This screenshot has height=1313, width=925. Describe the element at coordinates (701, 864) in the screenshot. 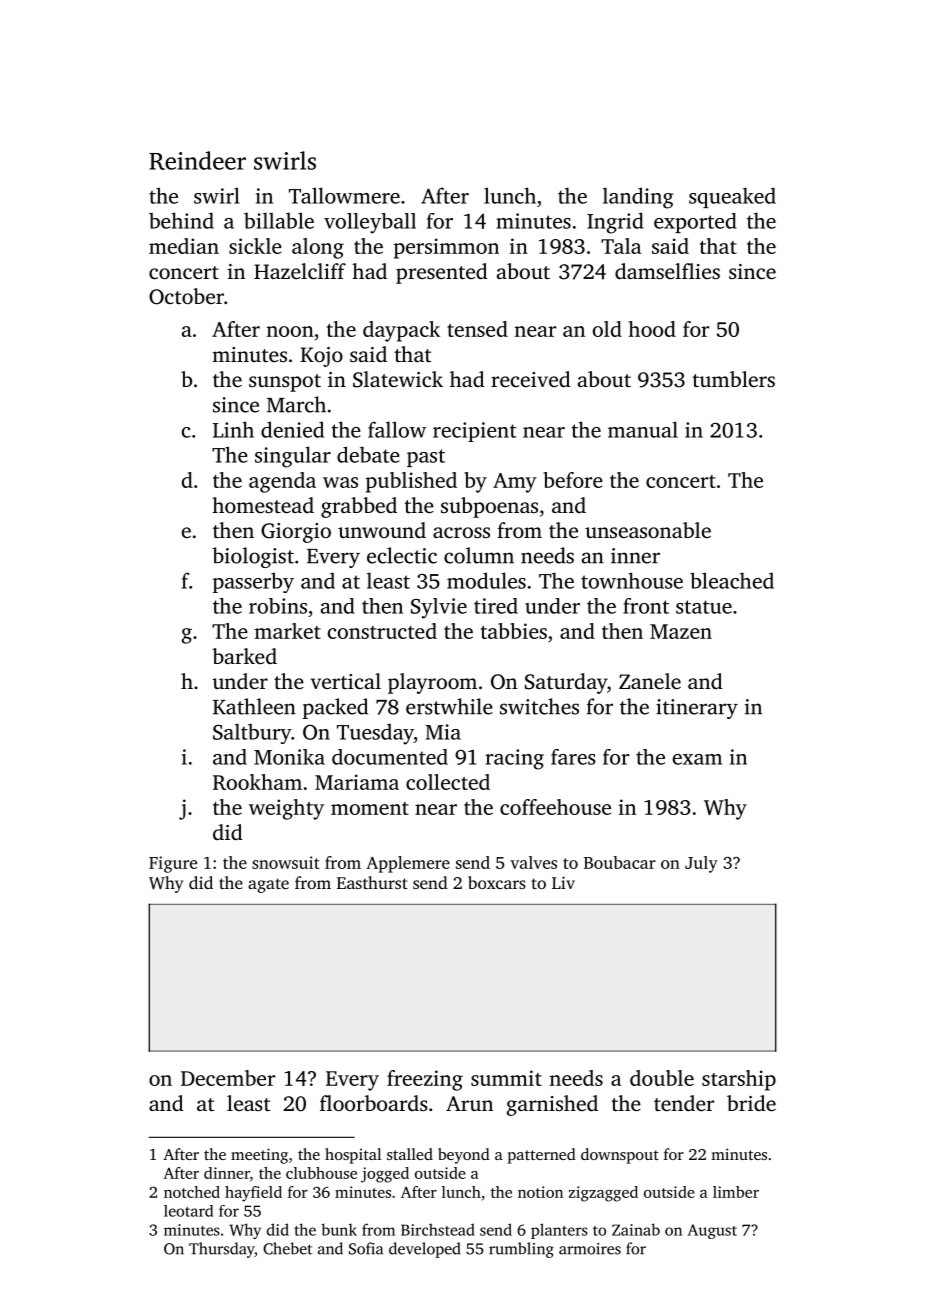

I see `July` at that location.
